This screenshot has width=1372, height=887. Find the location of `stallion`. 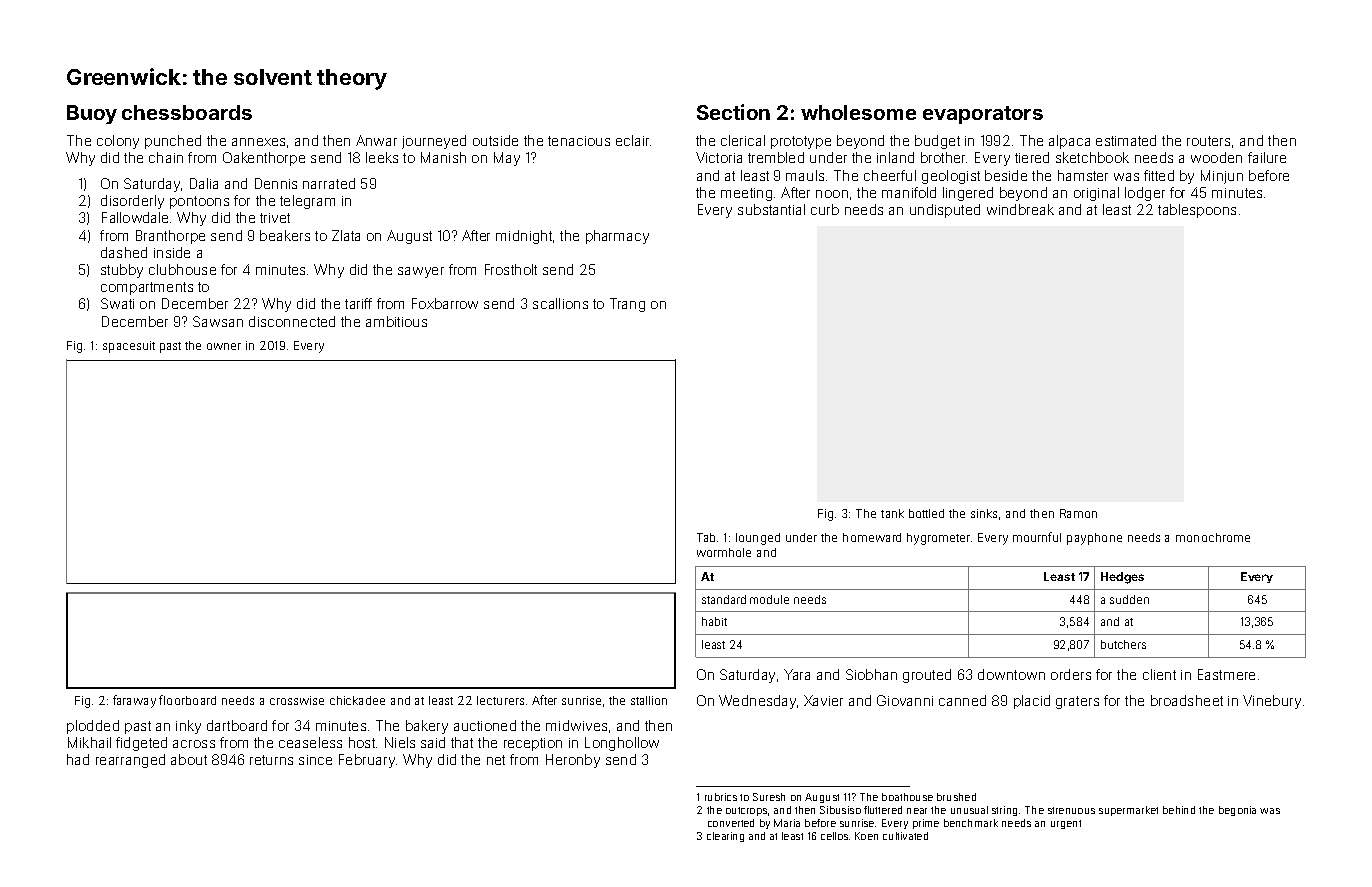

stallion is located at coordinates (649, 700).
